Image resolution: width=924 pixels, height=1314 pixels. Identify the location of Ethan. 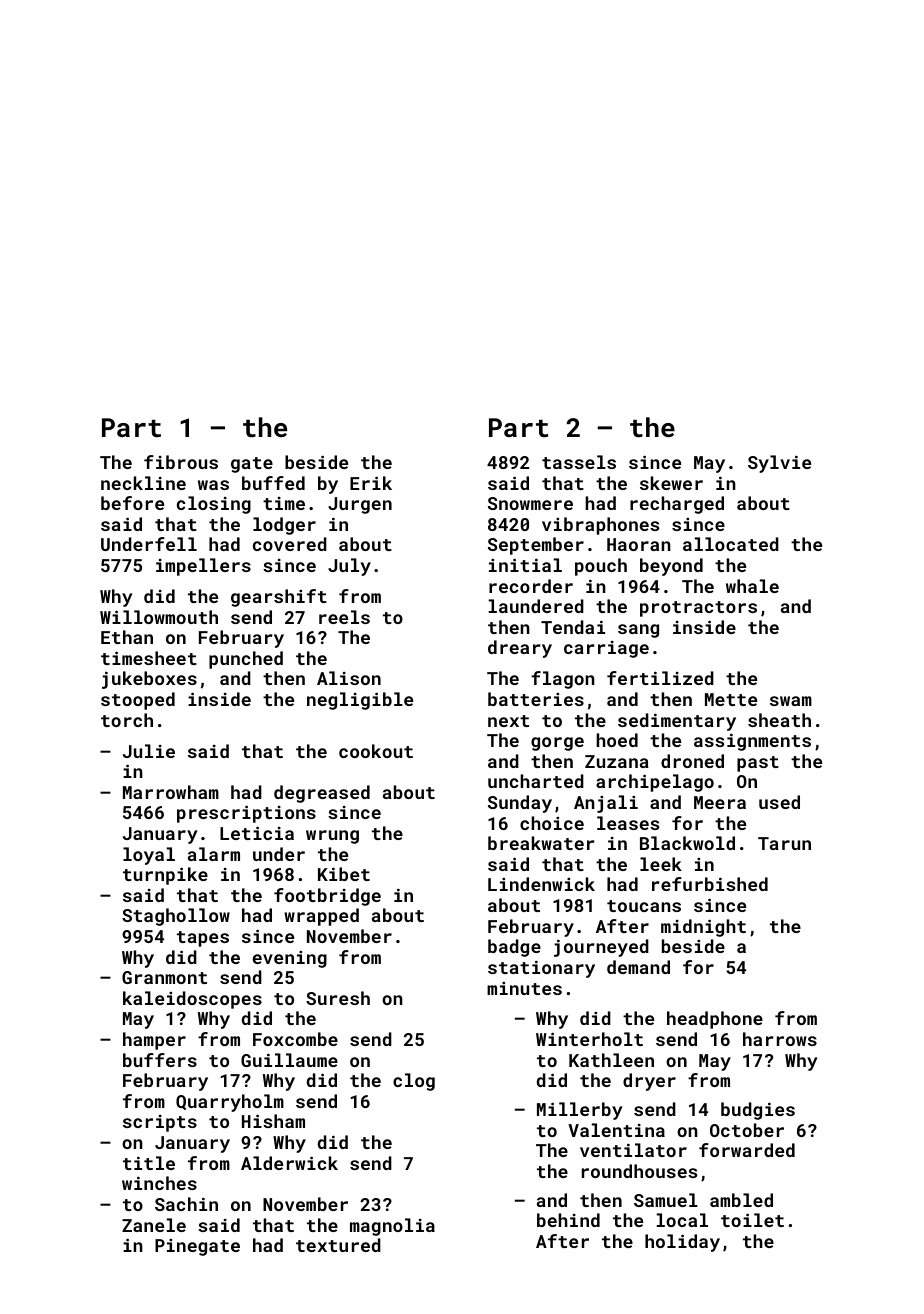
(127, 637).
